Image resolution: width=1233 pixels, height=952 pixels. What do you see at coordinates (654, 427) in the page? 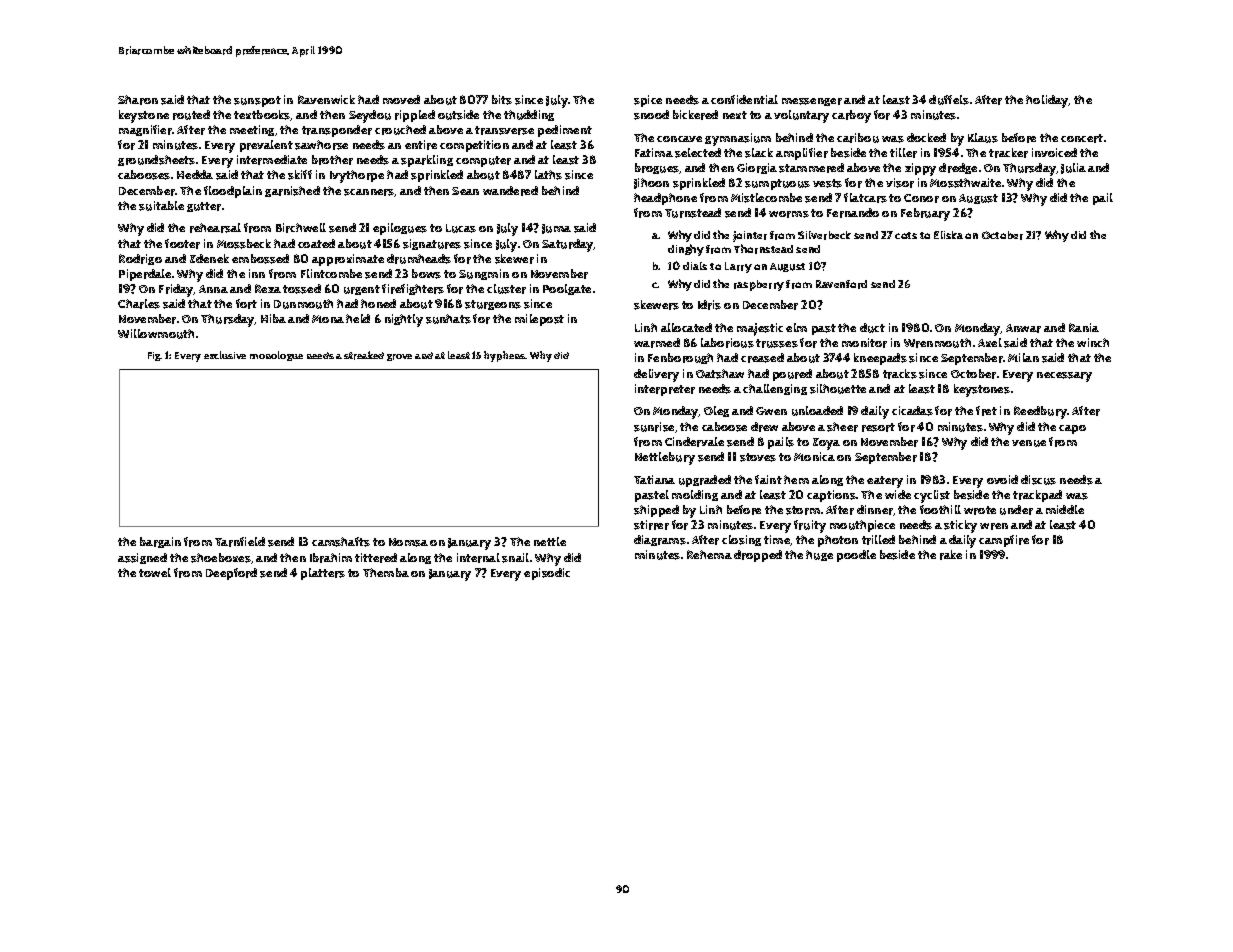
I see `sunrise` at bounding box center [654, 427].
